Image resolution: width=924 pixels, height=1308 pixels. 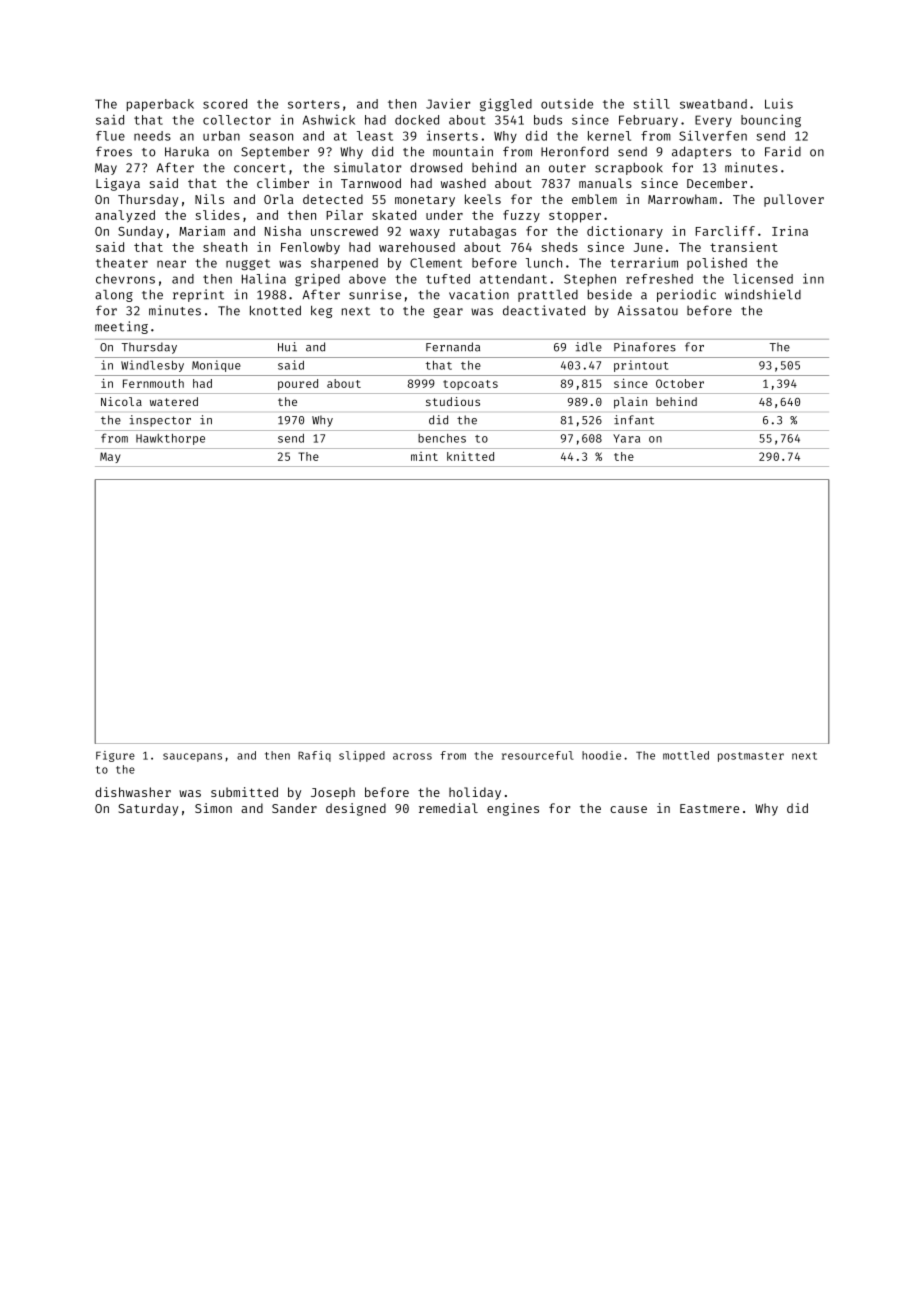 What do you see at coordinates (225, 104) in the screenshot?
I see `scored` at bounding box center [225, 104].
